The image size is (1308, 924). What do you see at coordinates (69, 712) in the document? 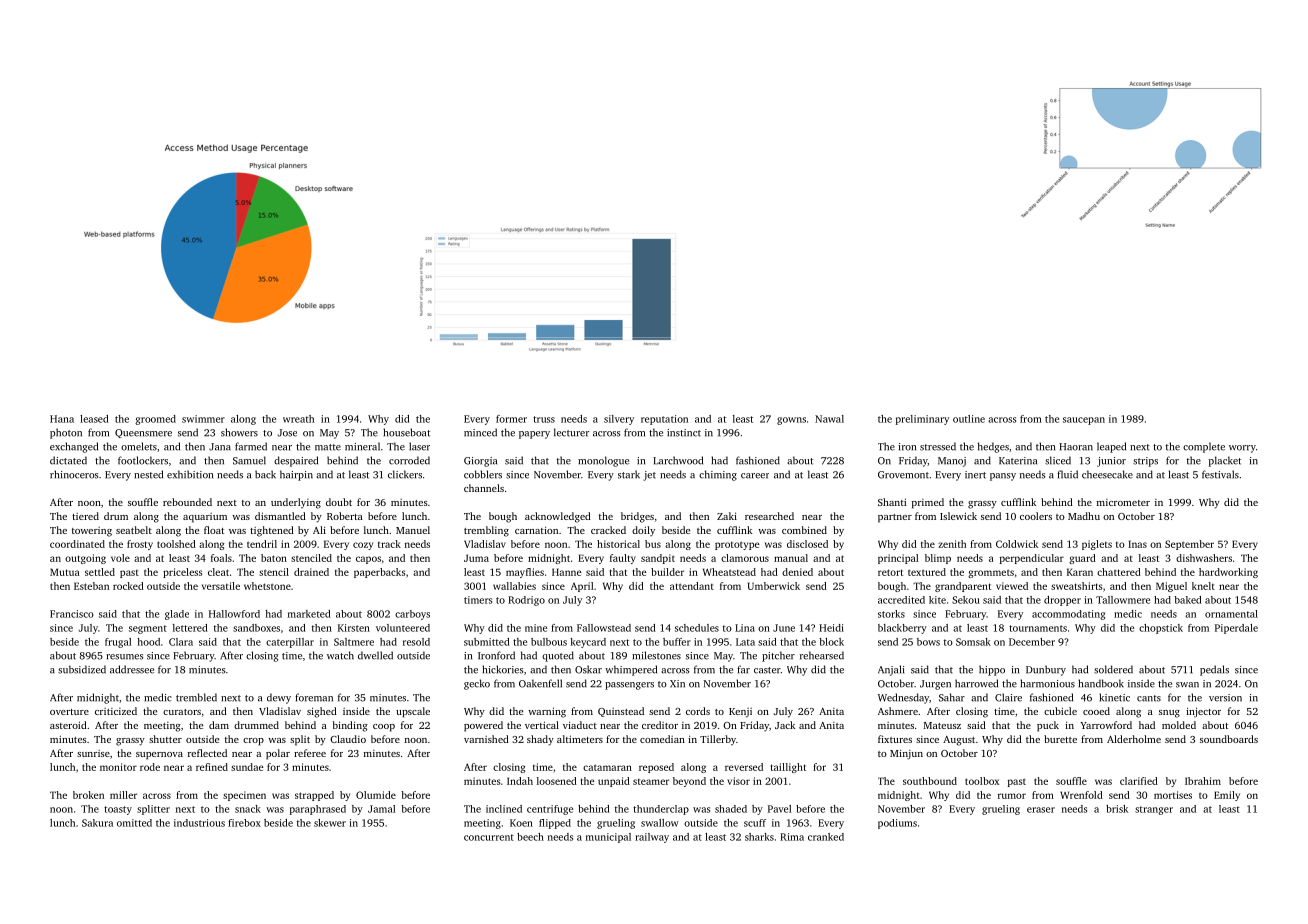
I see `overture` at bounding box center [69, 712].
